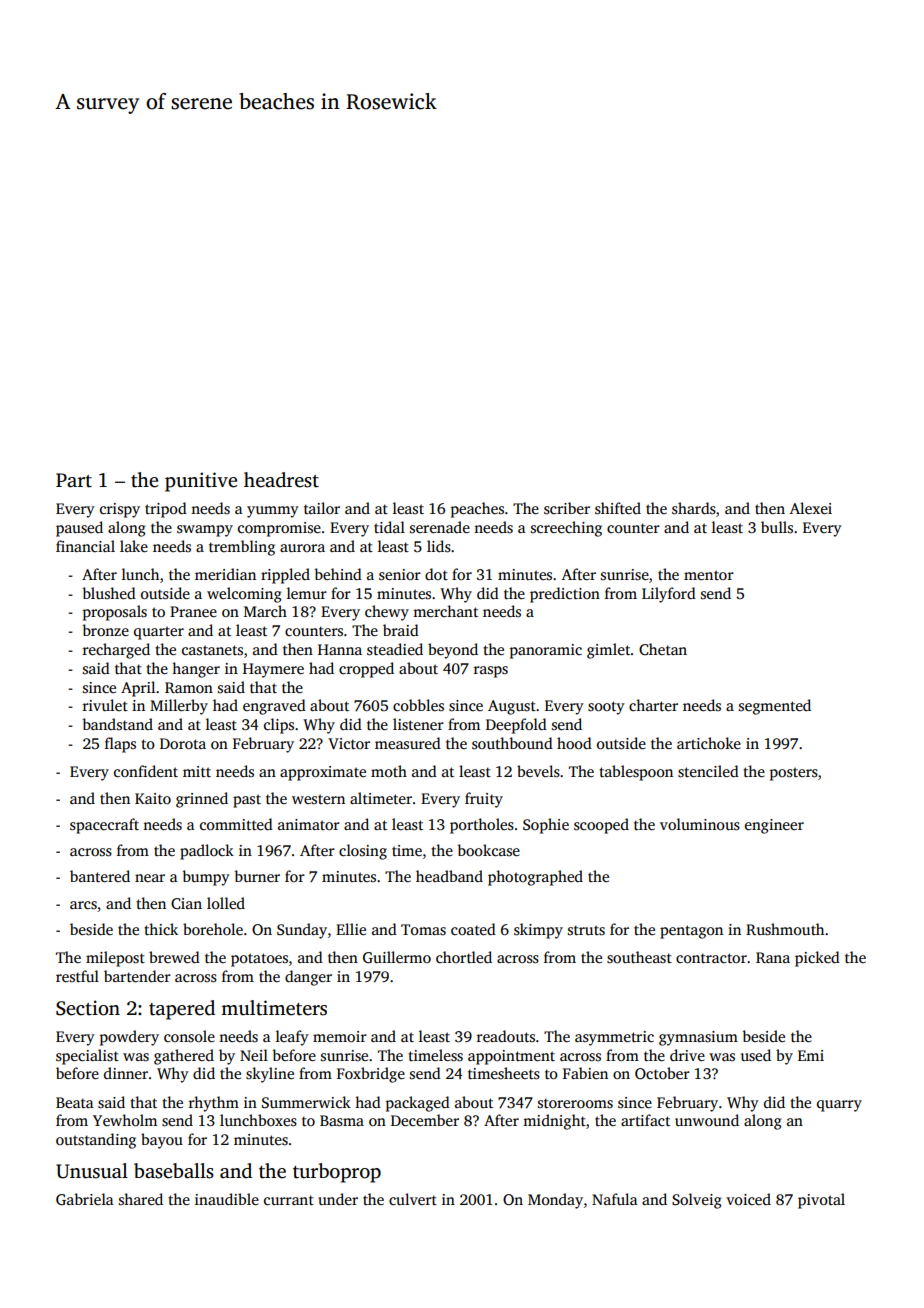  I want to click on tripod, so click(166, 510).
